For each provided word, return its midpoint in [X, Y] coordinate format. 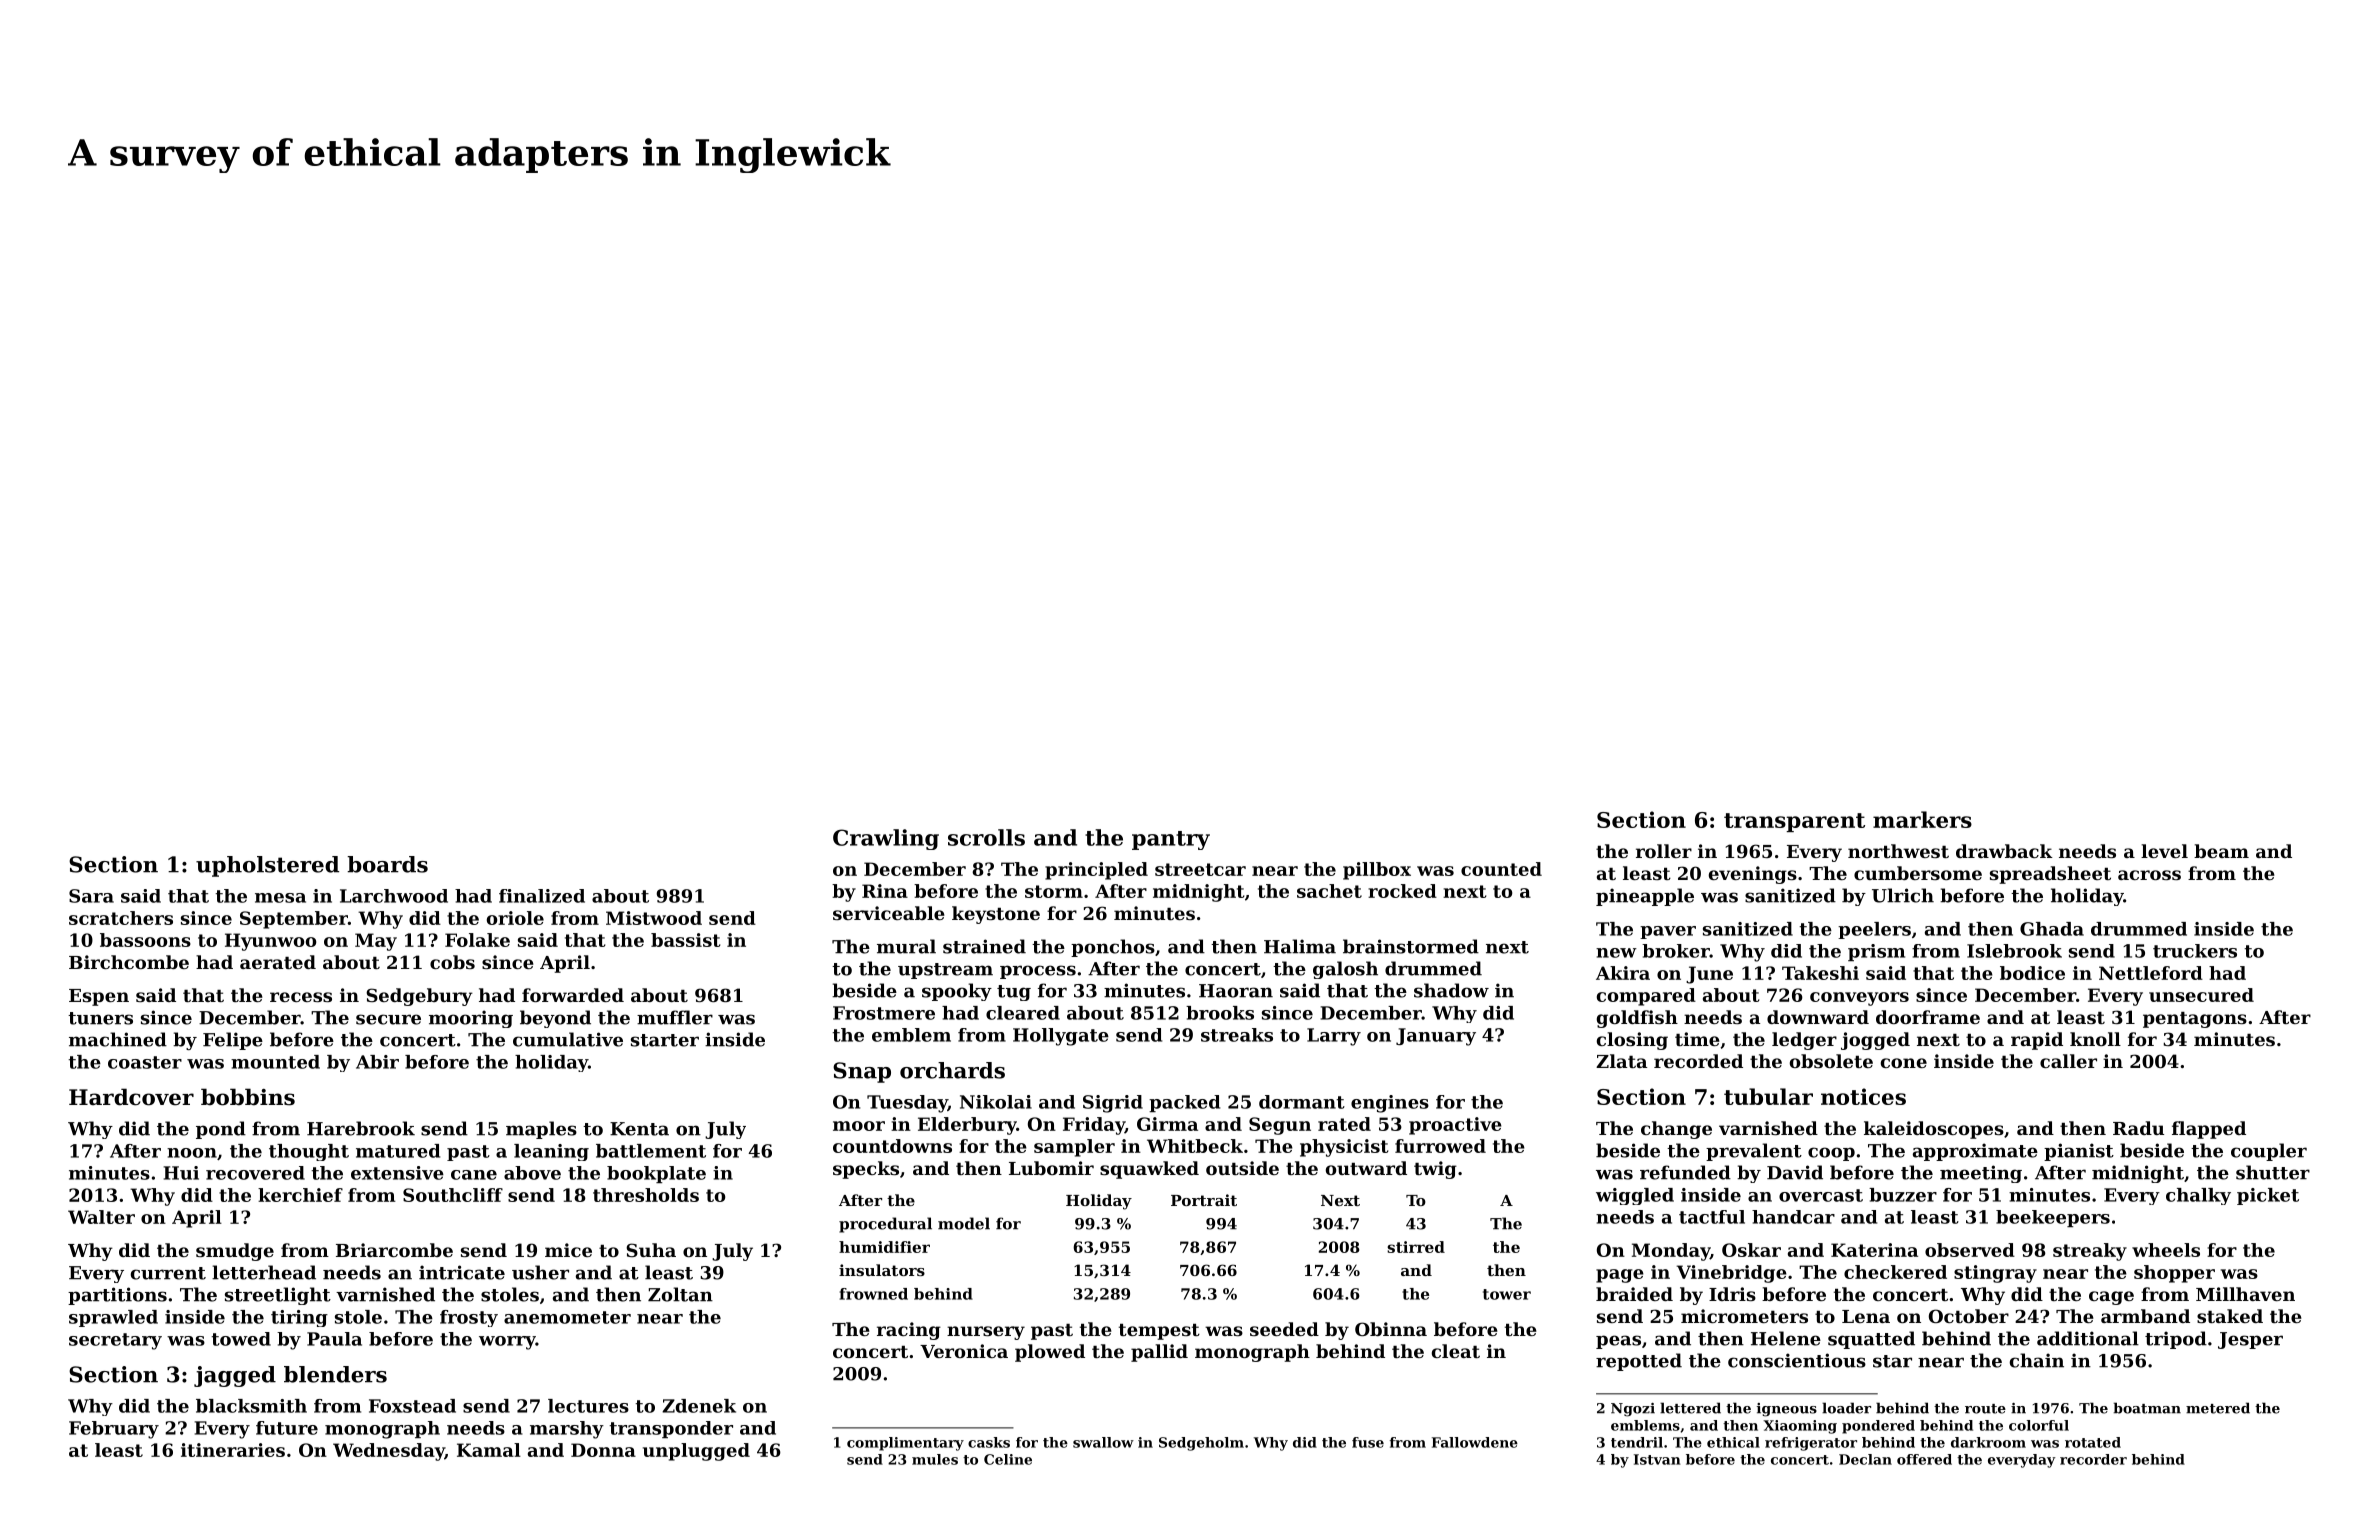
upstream [945, 971]
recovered [255, 1173]
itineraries [233, 1450]
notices [1863, 1096]
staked [2230, 1316]
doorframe [1928, 1017]
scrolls [986, 837]
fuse [1368, 1442]
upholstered [267, 866]
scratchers [121, 918]
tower [1507, 1294]
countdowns [892, 1146]
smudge [235, 1252]
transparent [1794, 822]
